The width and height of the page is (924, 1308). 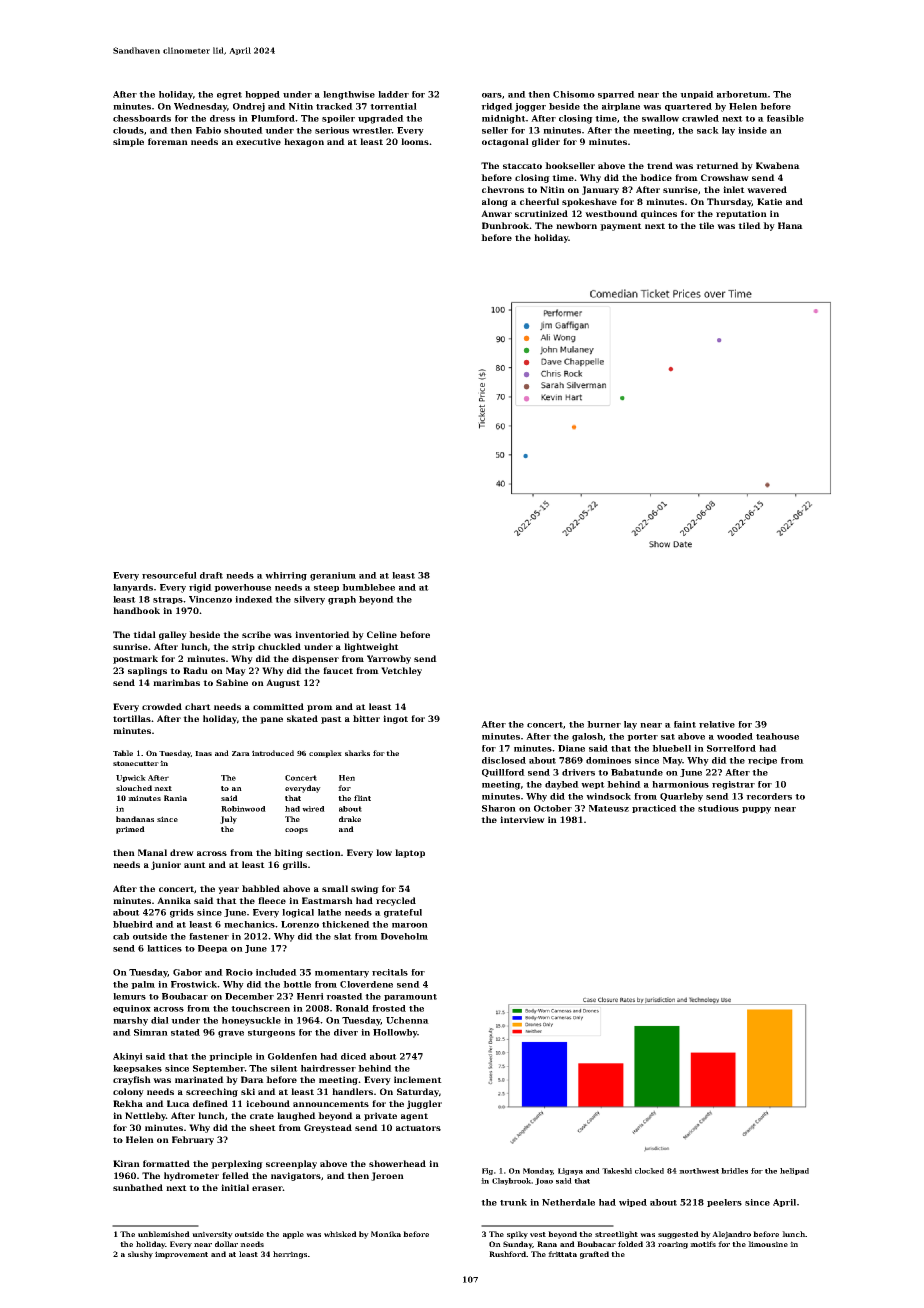 I want to click on arboretum, so click(x=742, y=94).
